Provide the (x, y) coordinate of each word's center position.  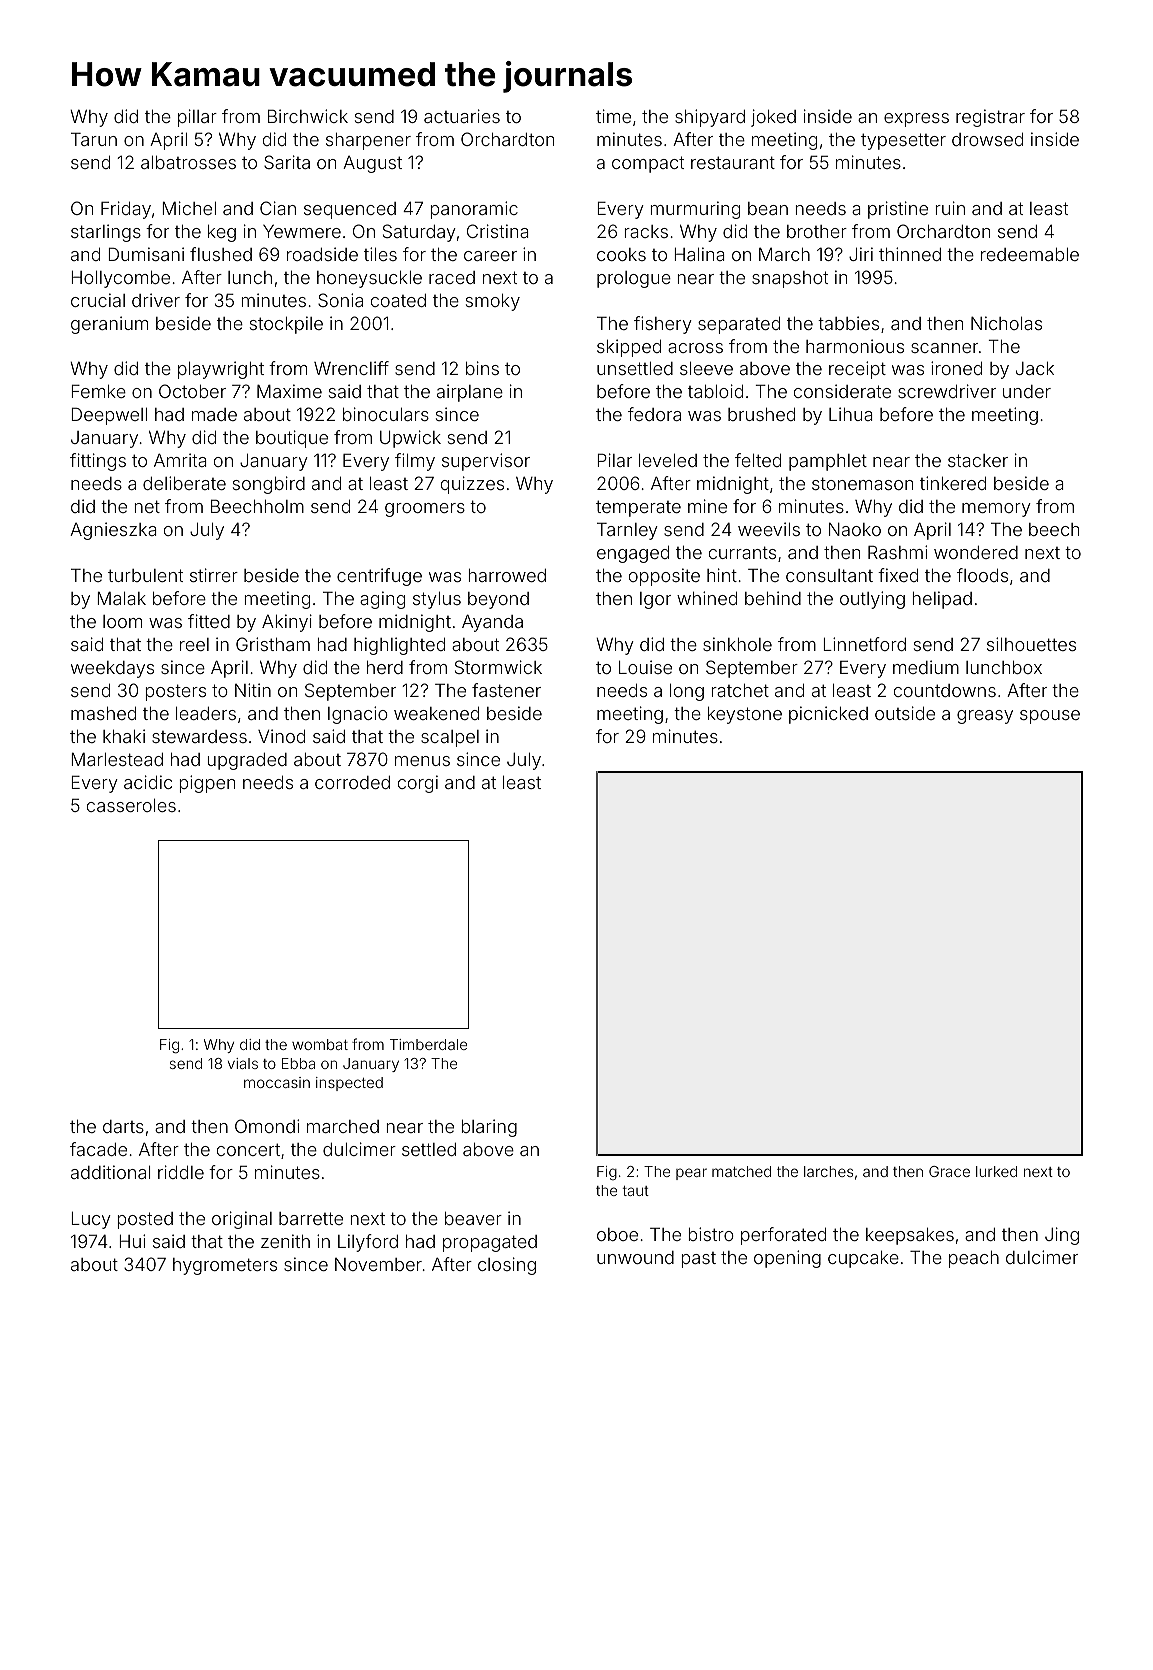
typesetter (903, 141)
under (1027, 391)
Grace (949, 1171)
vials (243, 1063)
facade (98, 1149)
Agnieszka (113, 531)
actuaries (462, 116)
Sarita (287, 162)
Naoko (855, 529)
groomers (425, 510)
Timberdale (428, 1044)
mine (707, 506)
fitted (209, 621)
